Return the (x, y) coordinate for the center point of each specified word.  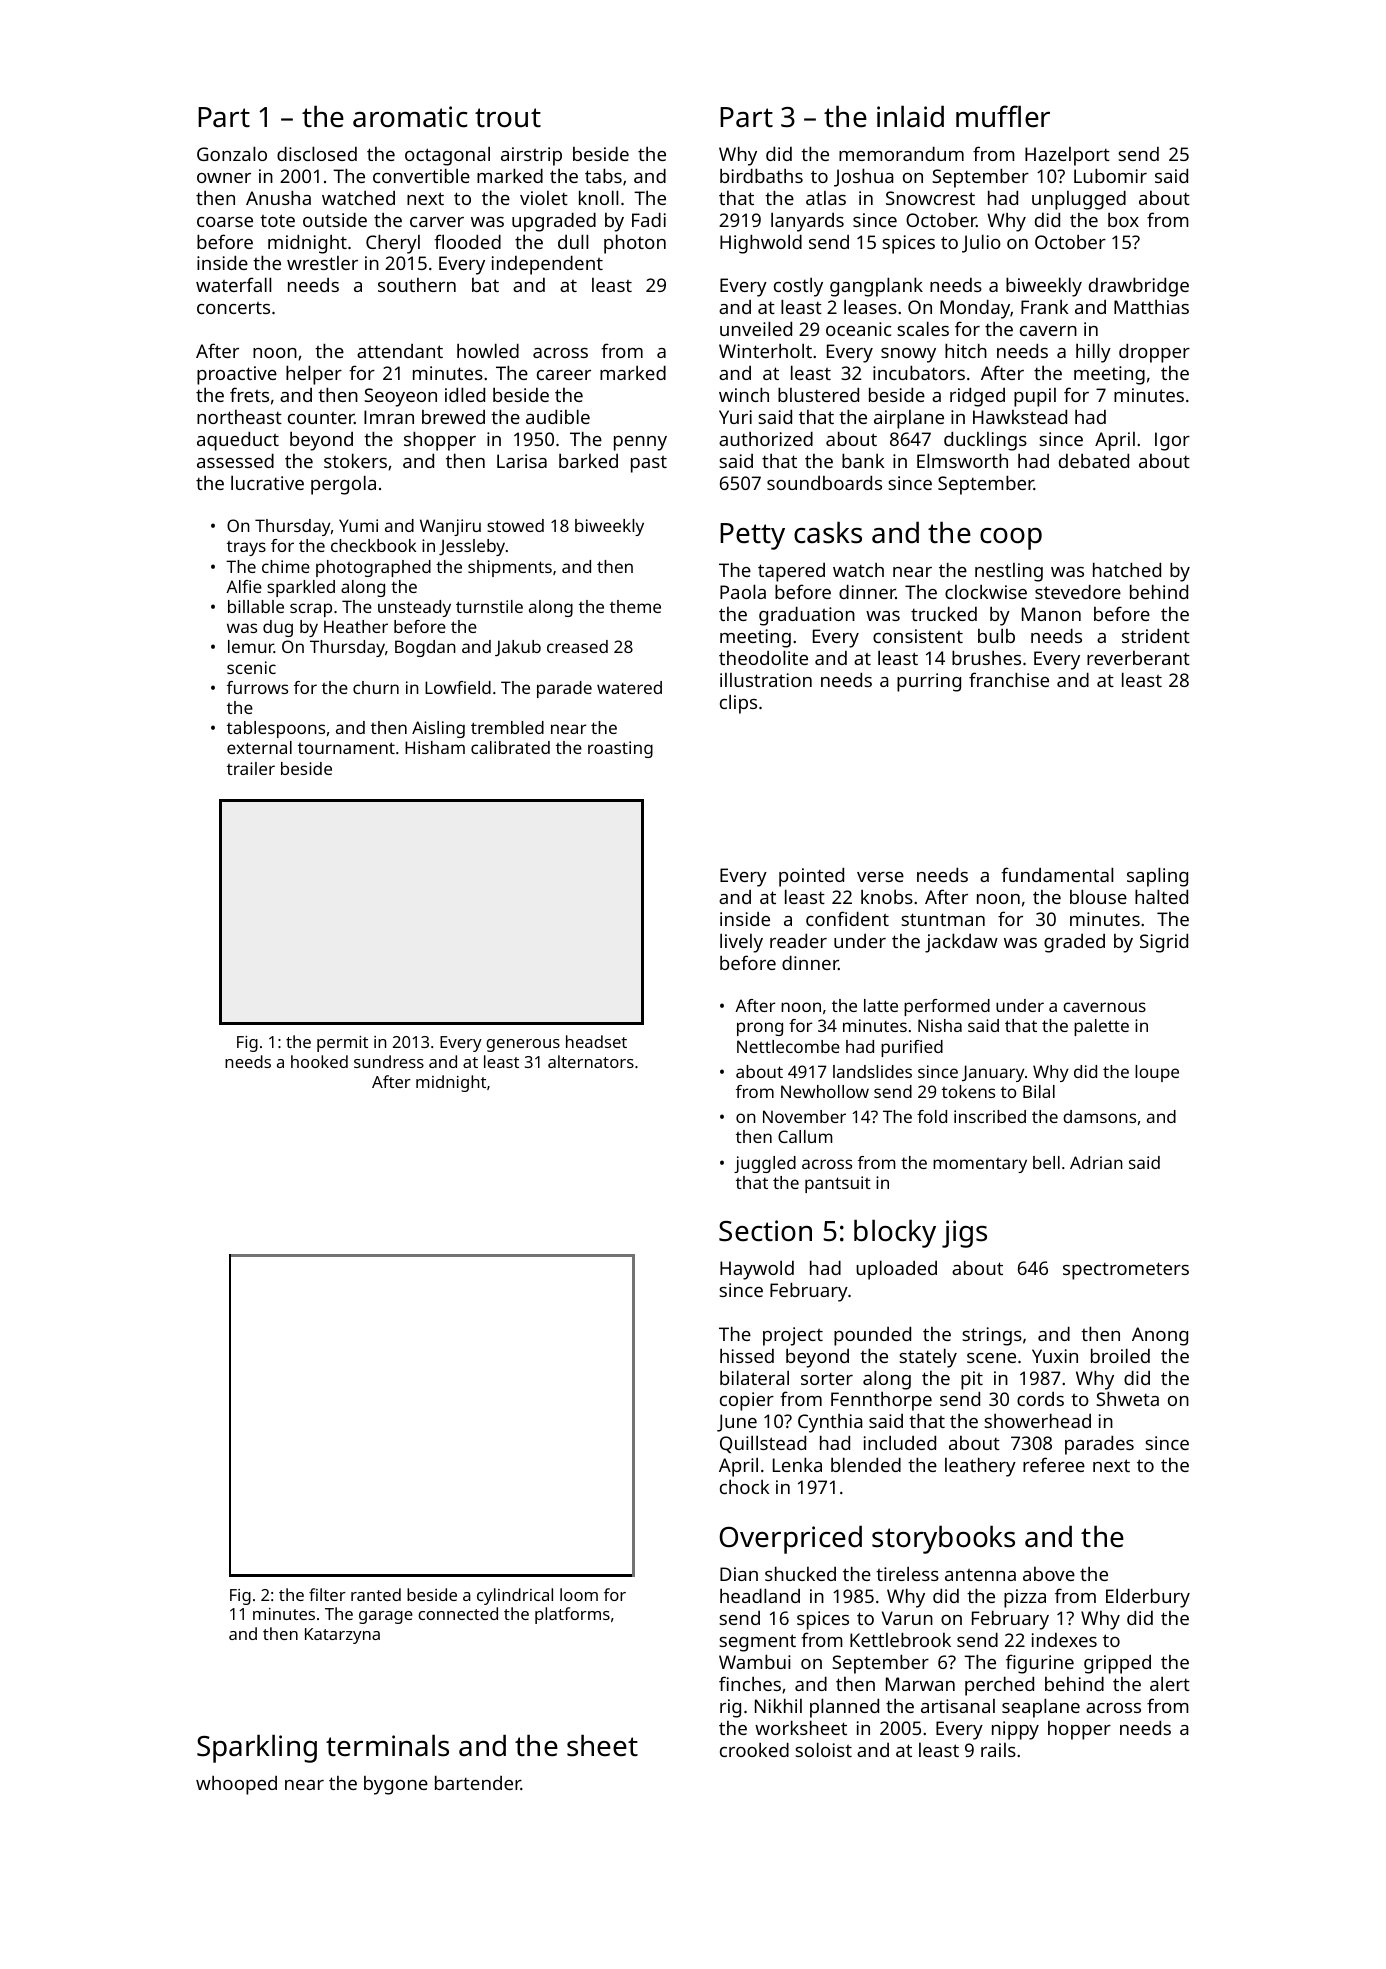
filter (327, 1594)
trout (508, 118)
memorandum (901, 153)
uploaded (896, 1270)
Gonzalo (232, 153)
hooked (319, 1061)
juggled (765, 1164)
